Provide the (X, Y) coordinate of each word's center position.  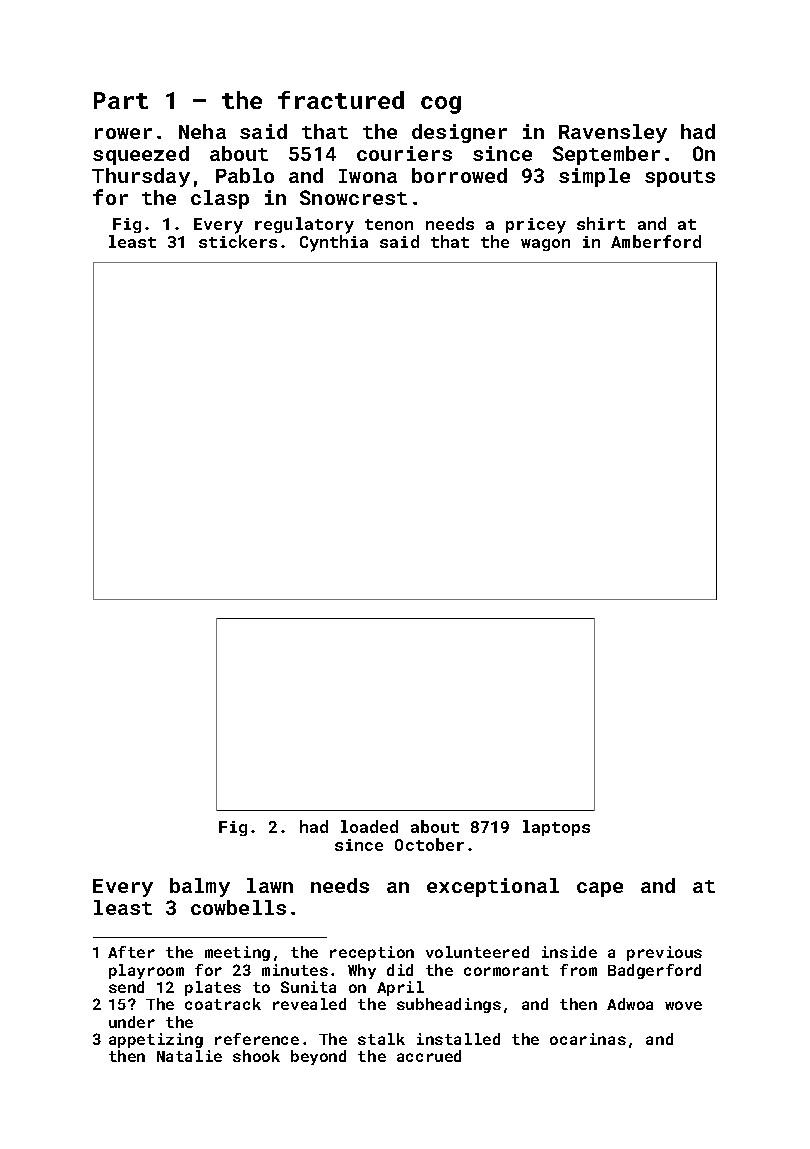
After (131, 952)
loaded (369, 826)
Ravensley (613, 133)
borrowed (459, 175)
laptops (556, 828)
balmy (200, 887)
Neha (202, 131)
